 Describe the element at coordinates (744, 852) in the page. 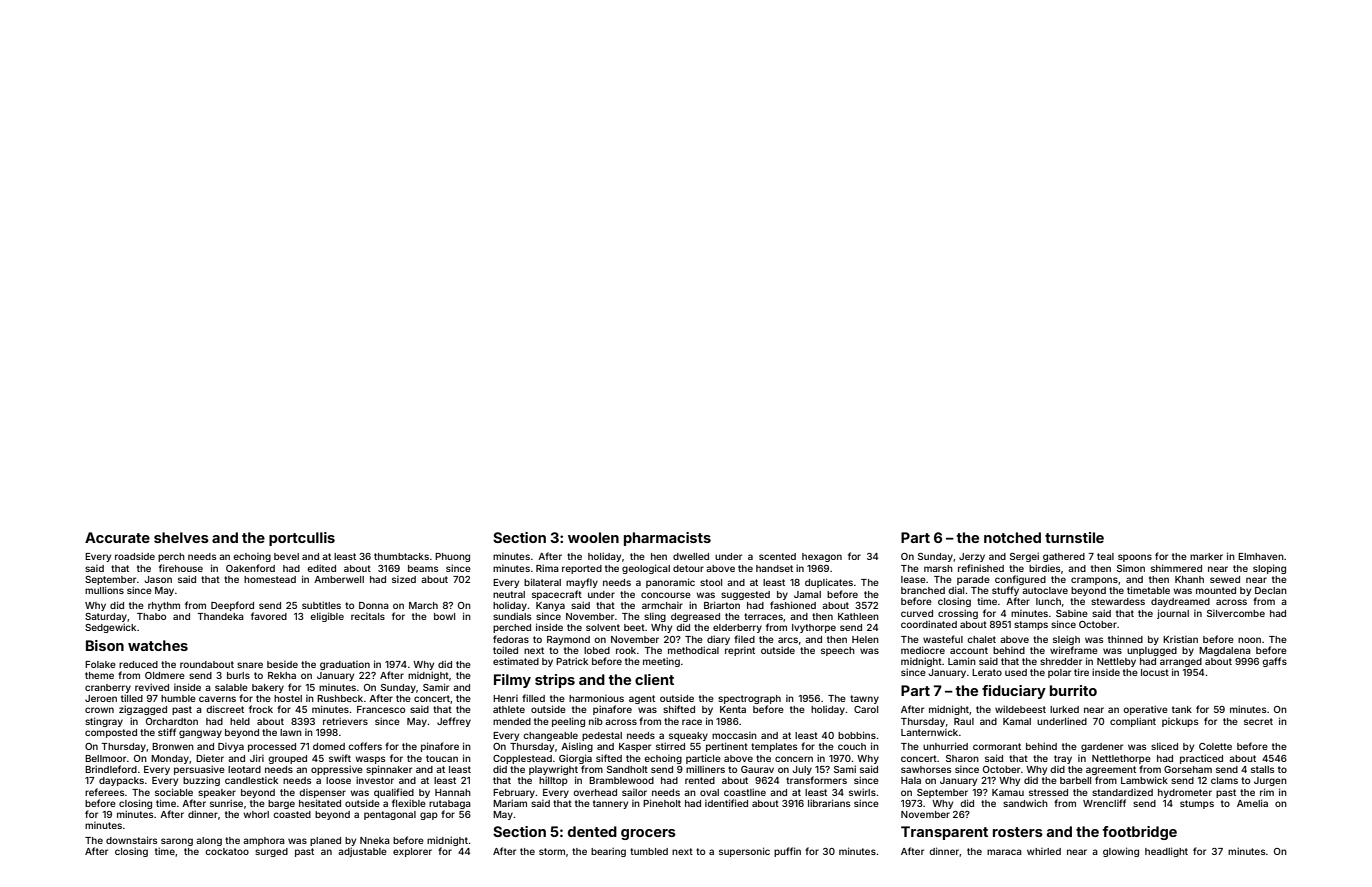

I see `supersonic` at that location.
